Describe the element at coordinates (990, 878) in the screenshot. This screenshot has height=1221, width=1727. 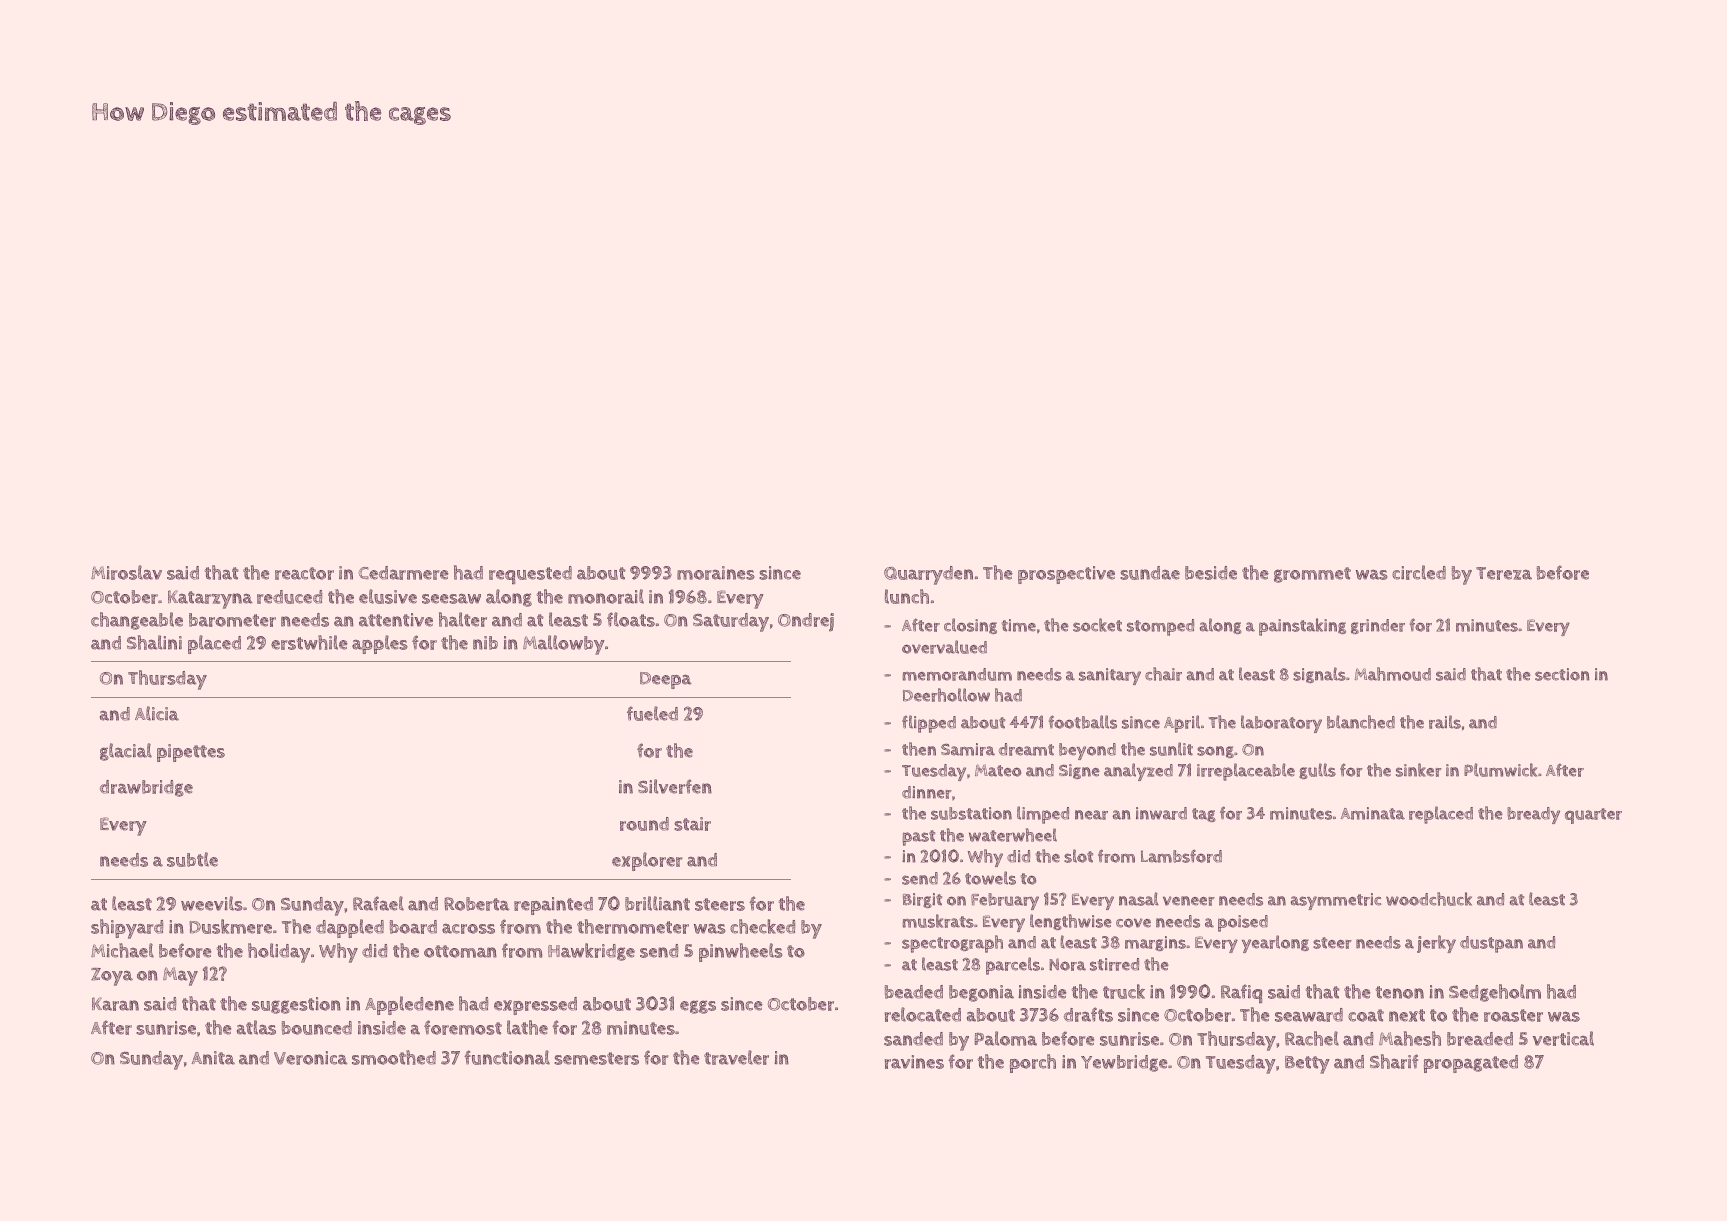
I see `towels` at that location.
